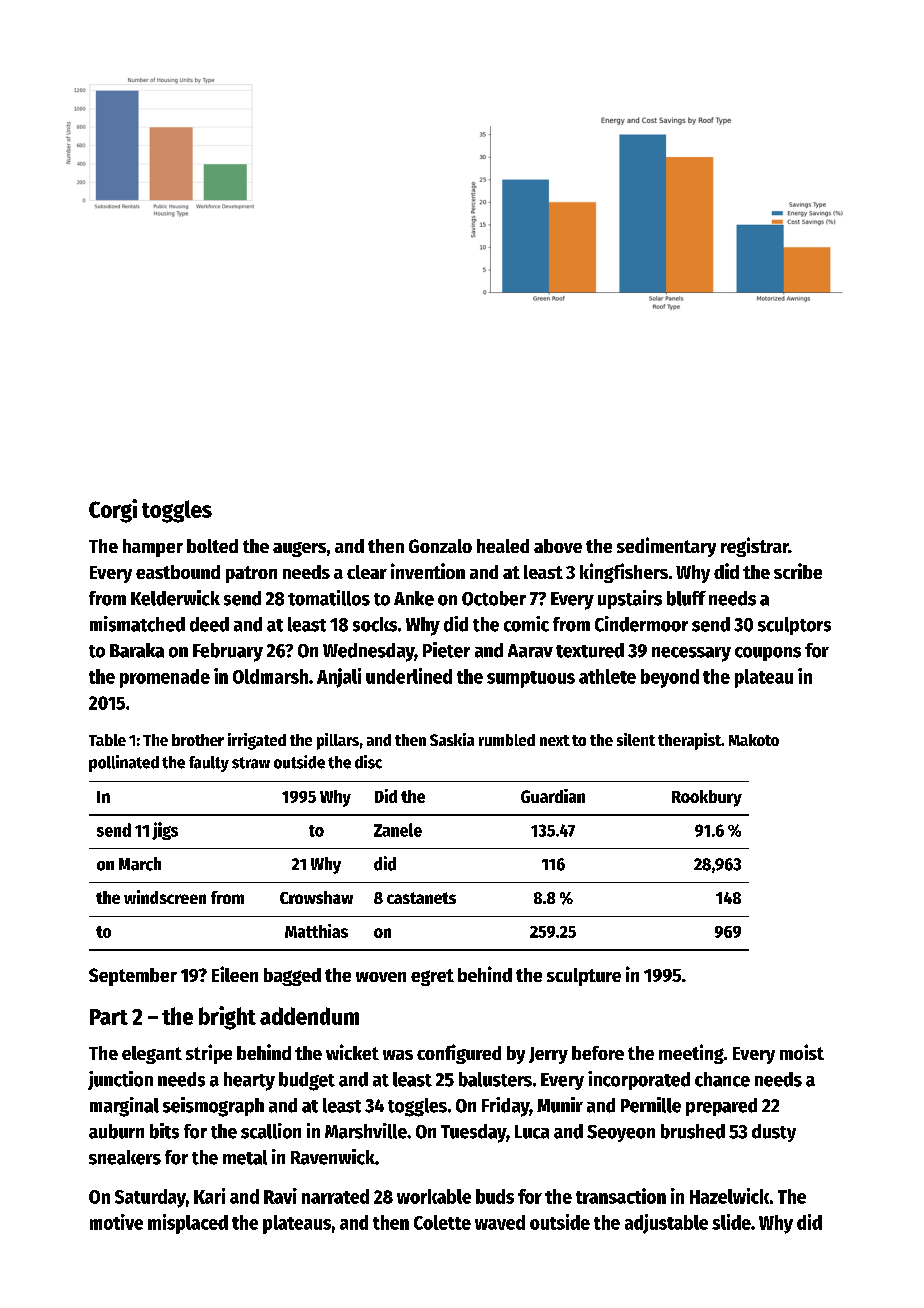 The height and width of the screenshot is (1308, 924). What do you see at coordinates (639, 1080) in the screenshot?
I see `incorporated` at bounding box center [639, 1080].
